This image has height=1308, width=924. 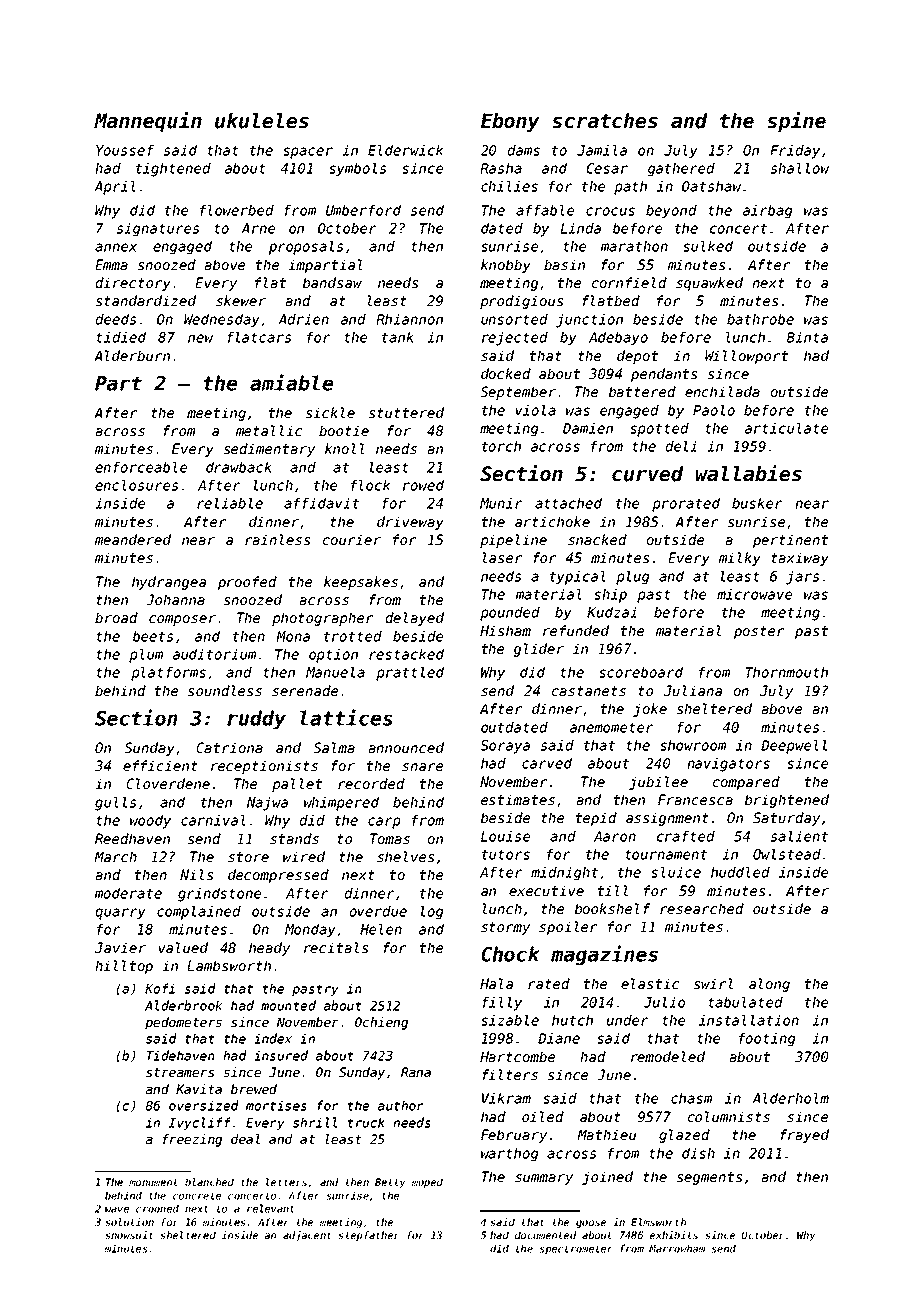 I want to click on chilies, so click(x=509, y=186).
